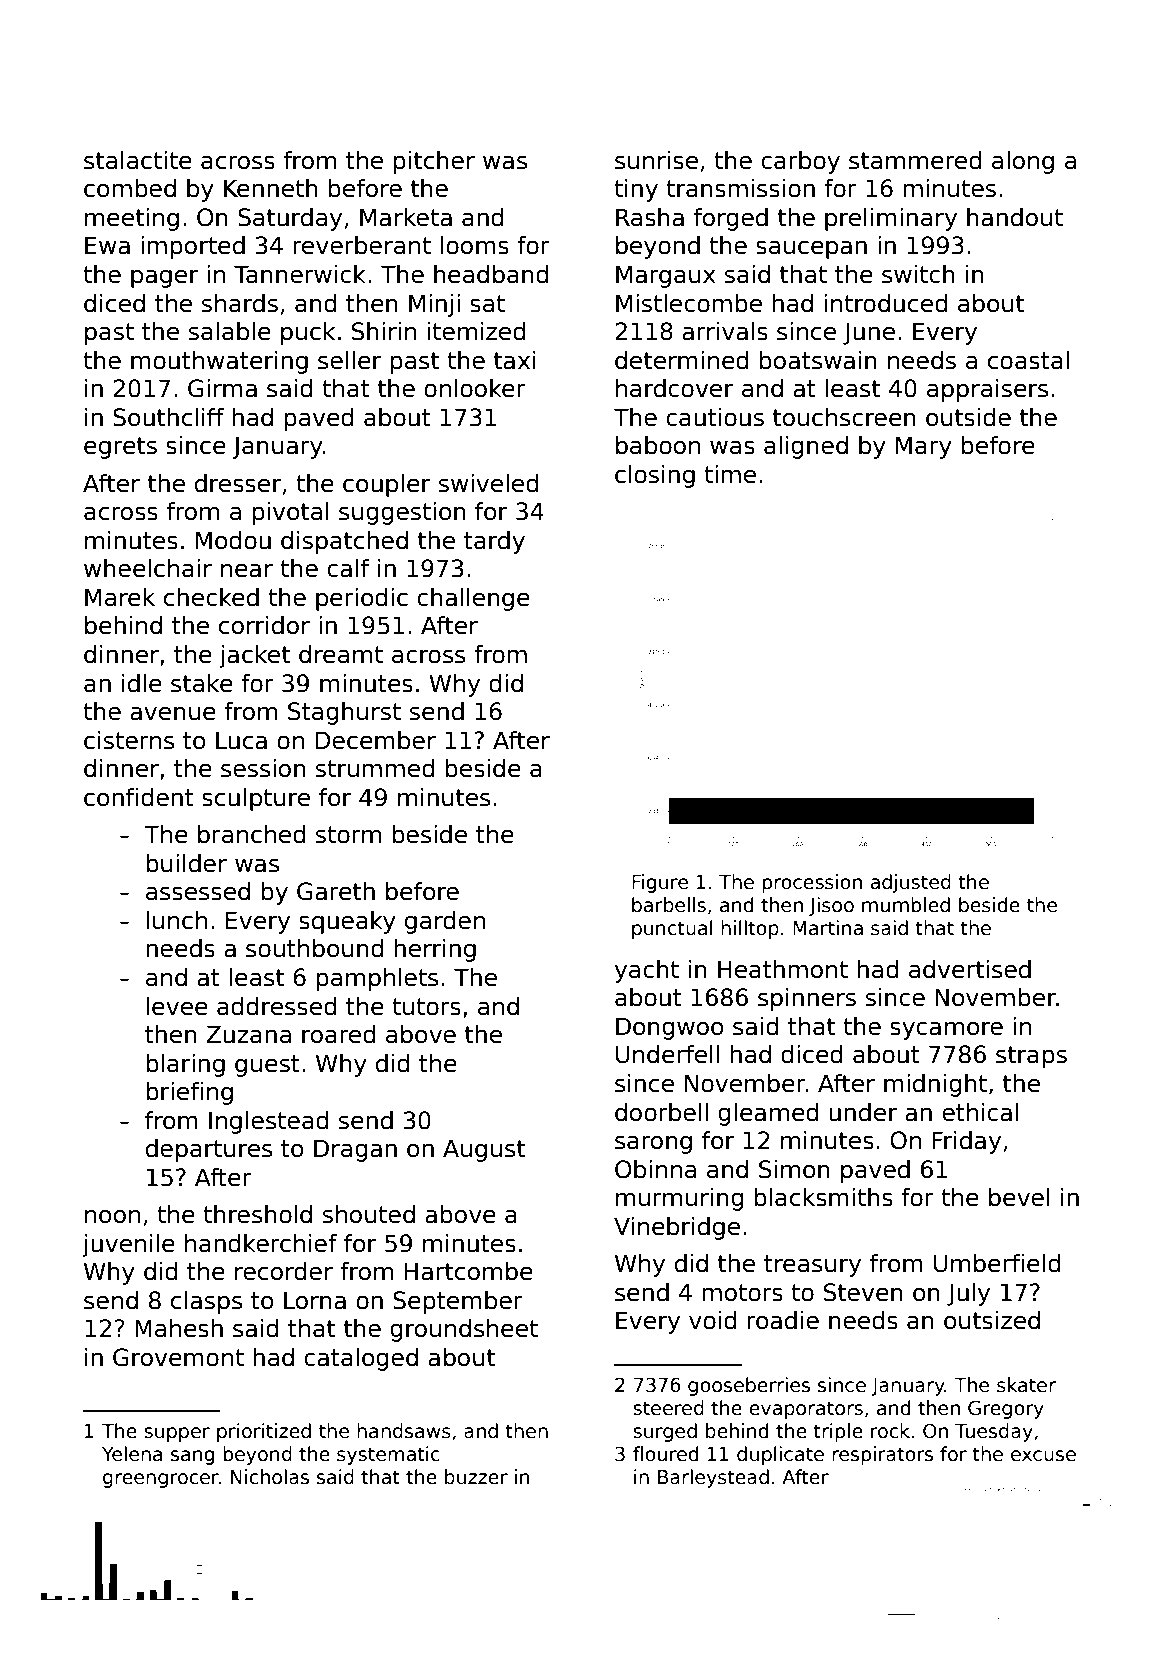 Image resolution: width=1165 pixels, height=1654 pixels. What do you see at coordinates (434, 162) in the screenshot?
I see `pitcher` at bounding box center [434, 162].
